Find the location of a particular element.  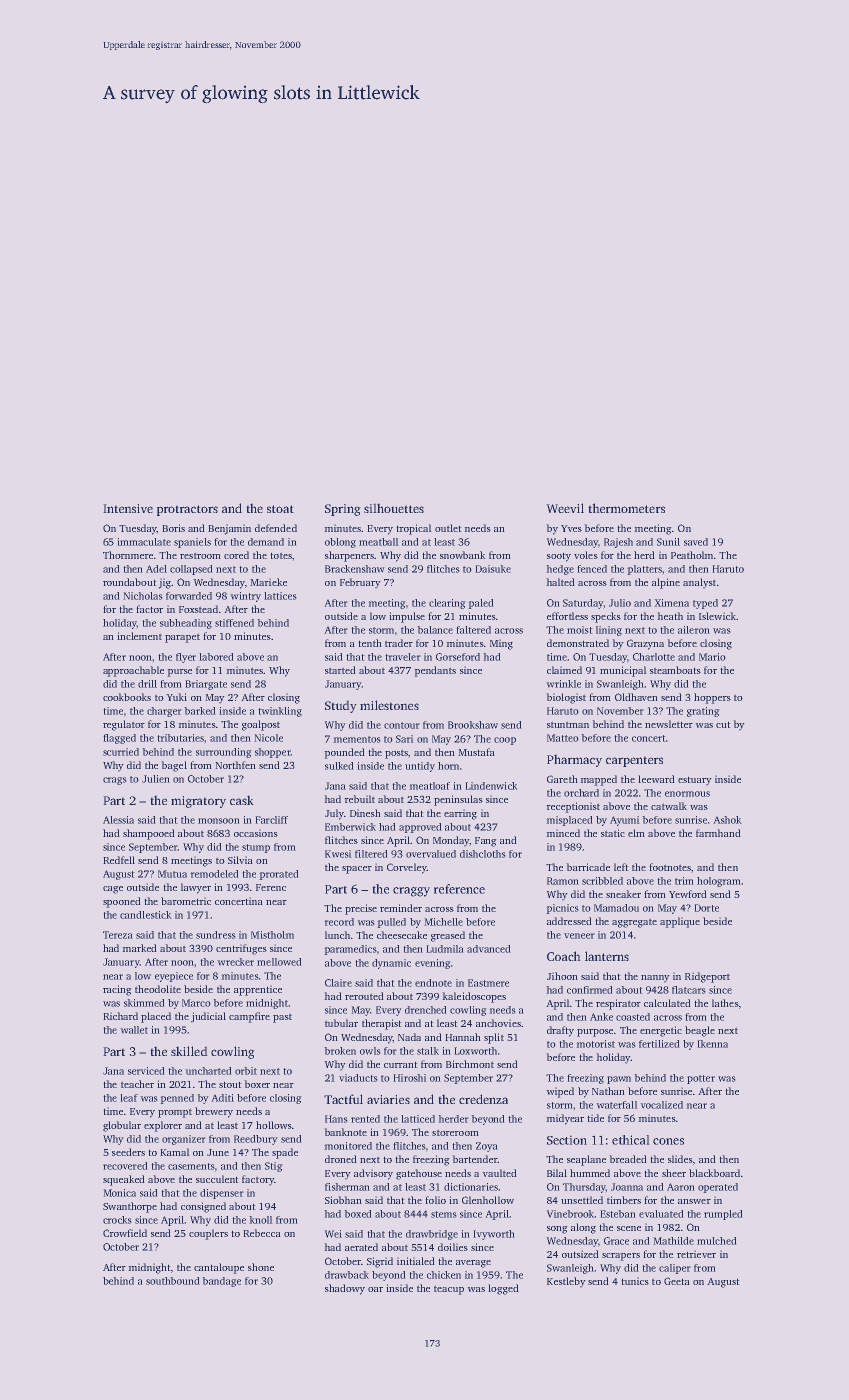

thermometers is located at coordinates (627, 508).
